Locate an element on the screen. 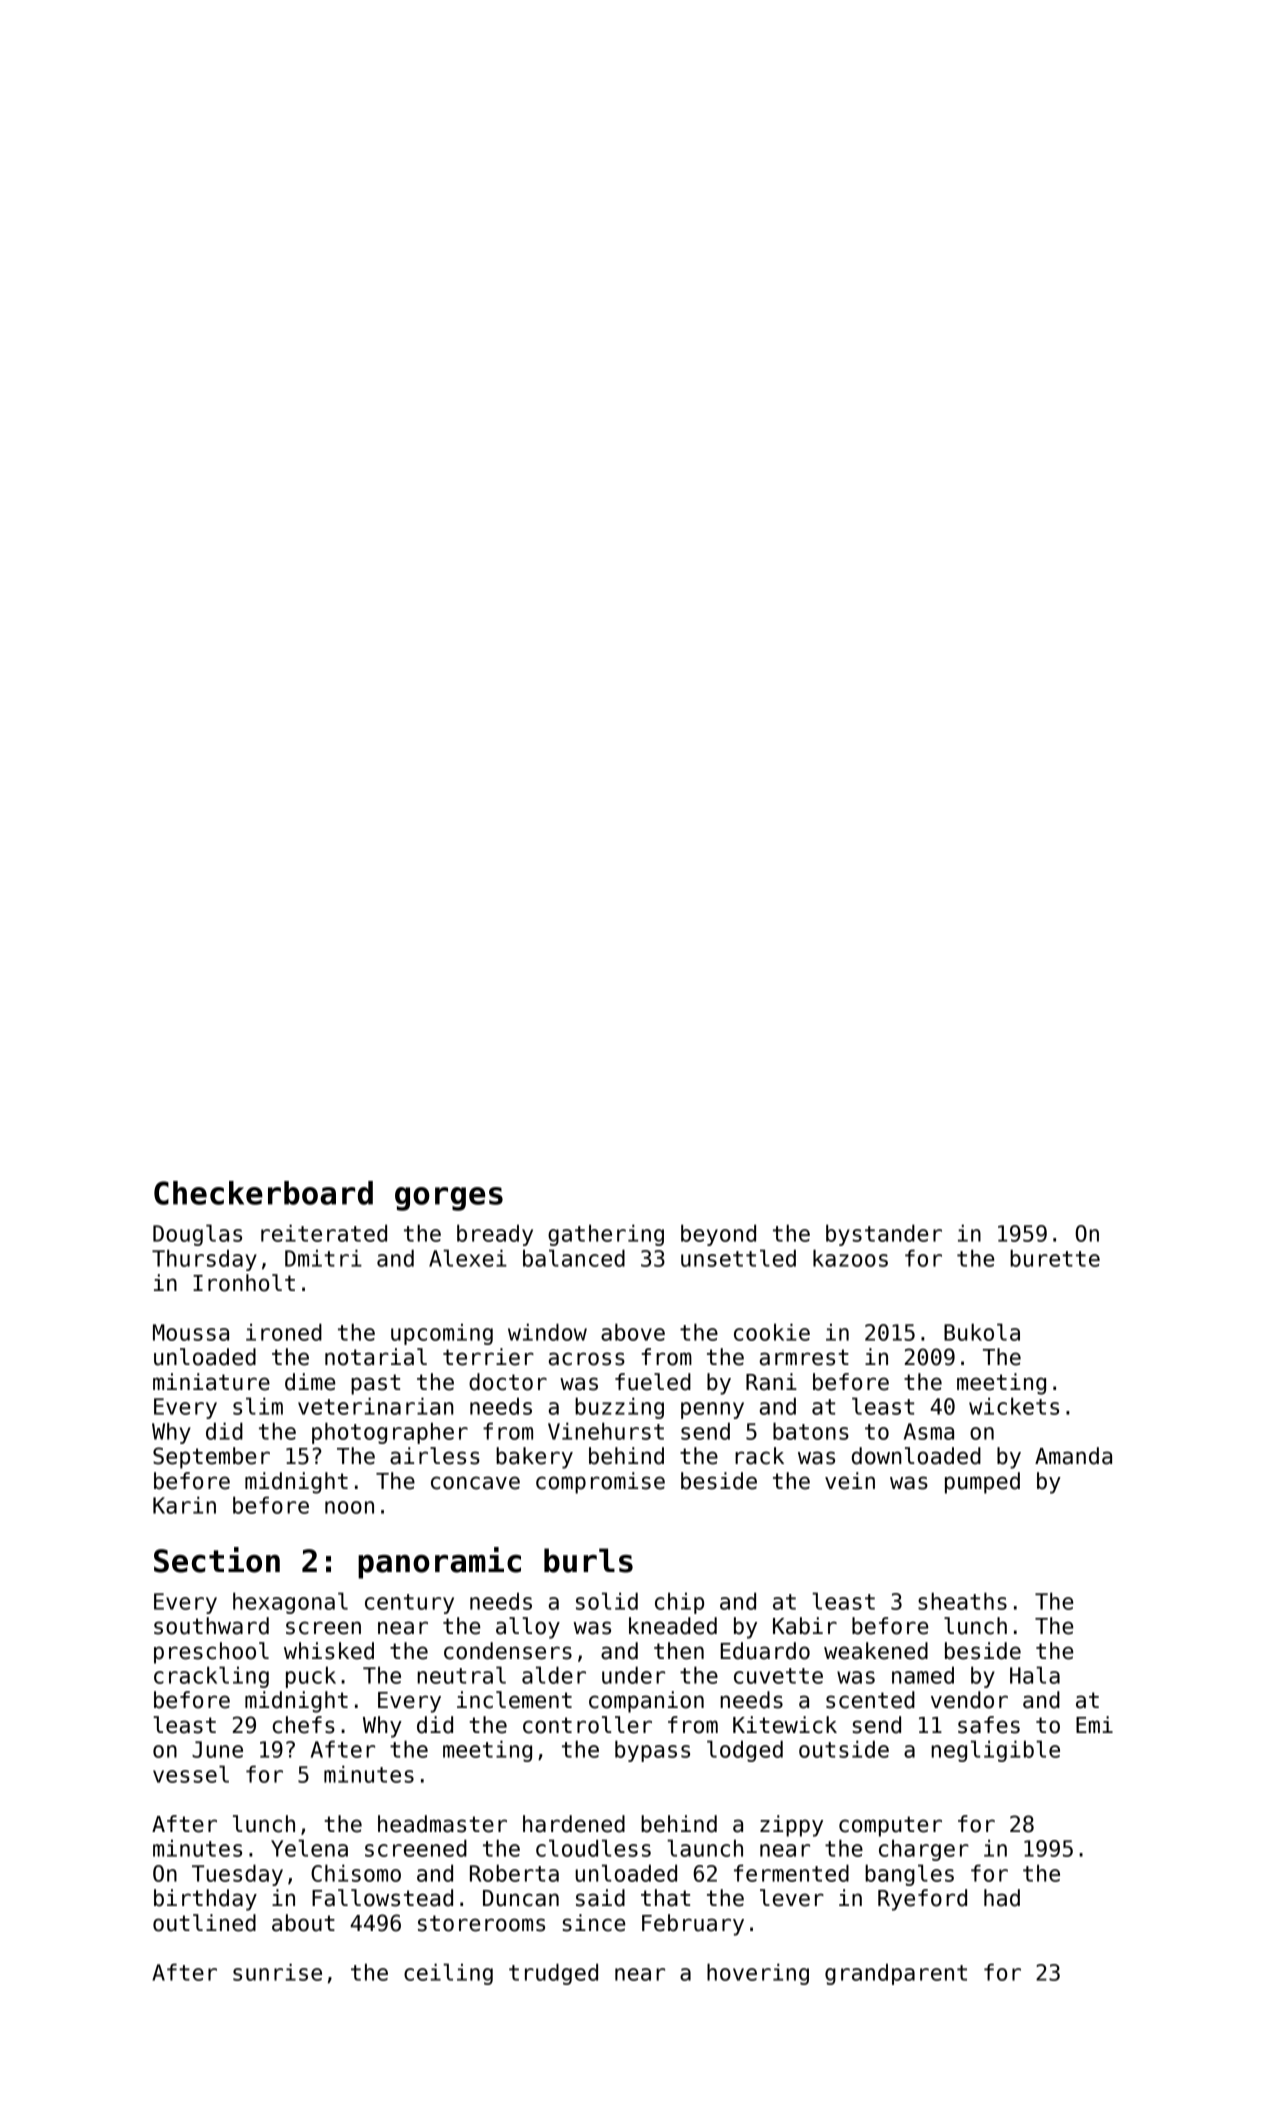  Yelena is located at coordinates (309, 1848).
